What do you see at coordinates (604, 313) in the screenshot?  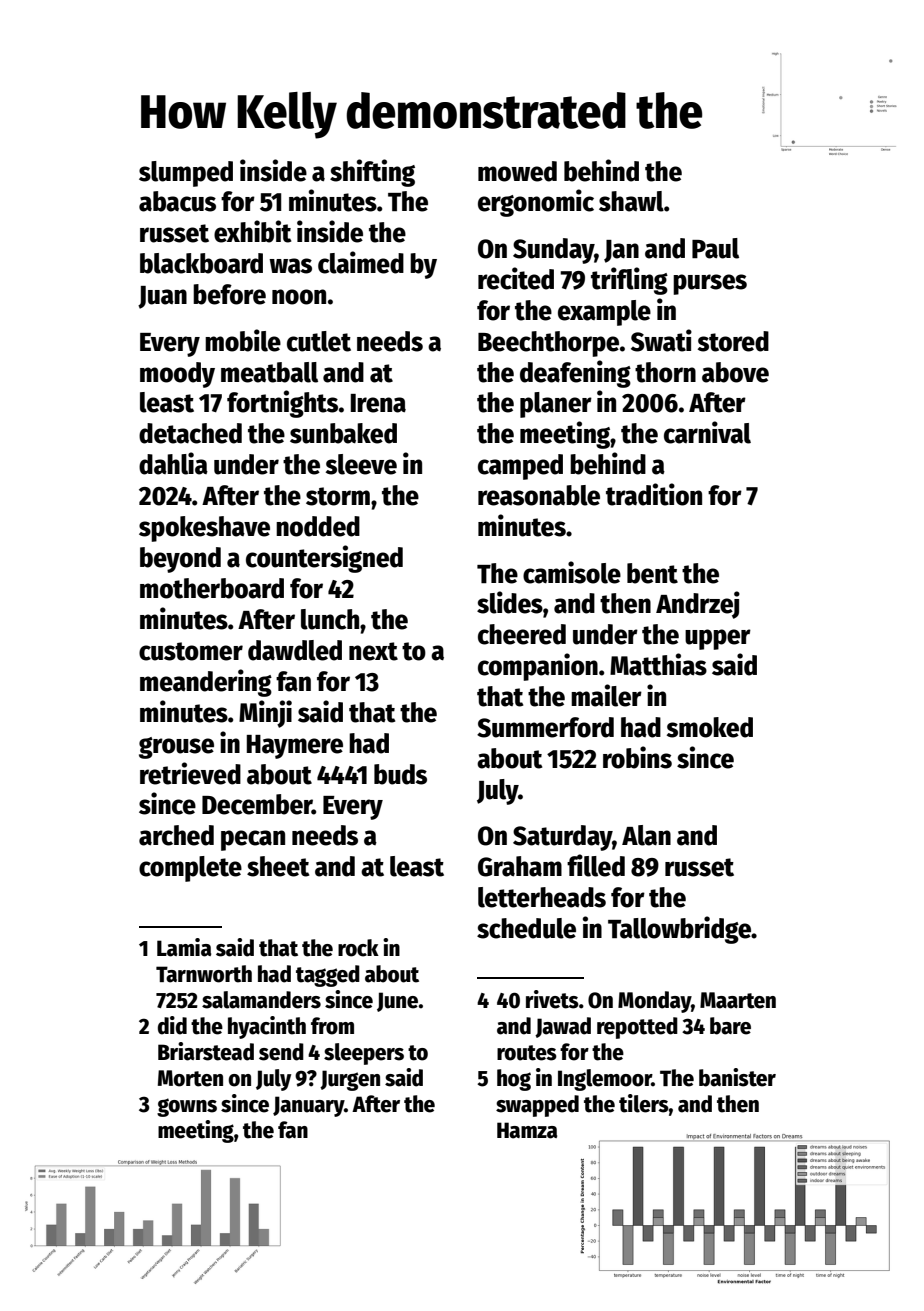 I see `example` at bounding box center [604, 313].
